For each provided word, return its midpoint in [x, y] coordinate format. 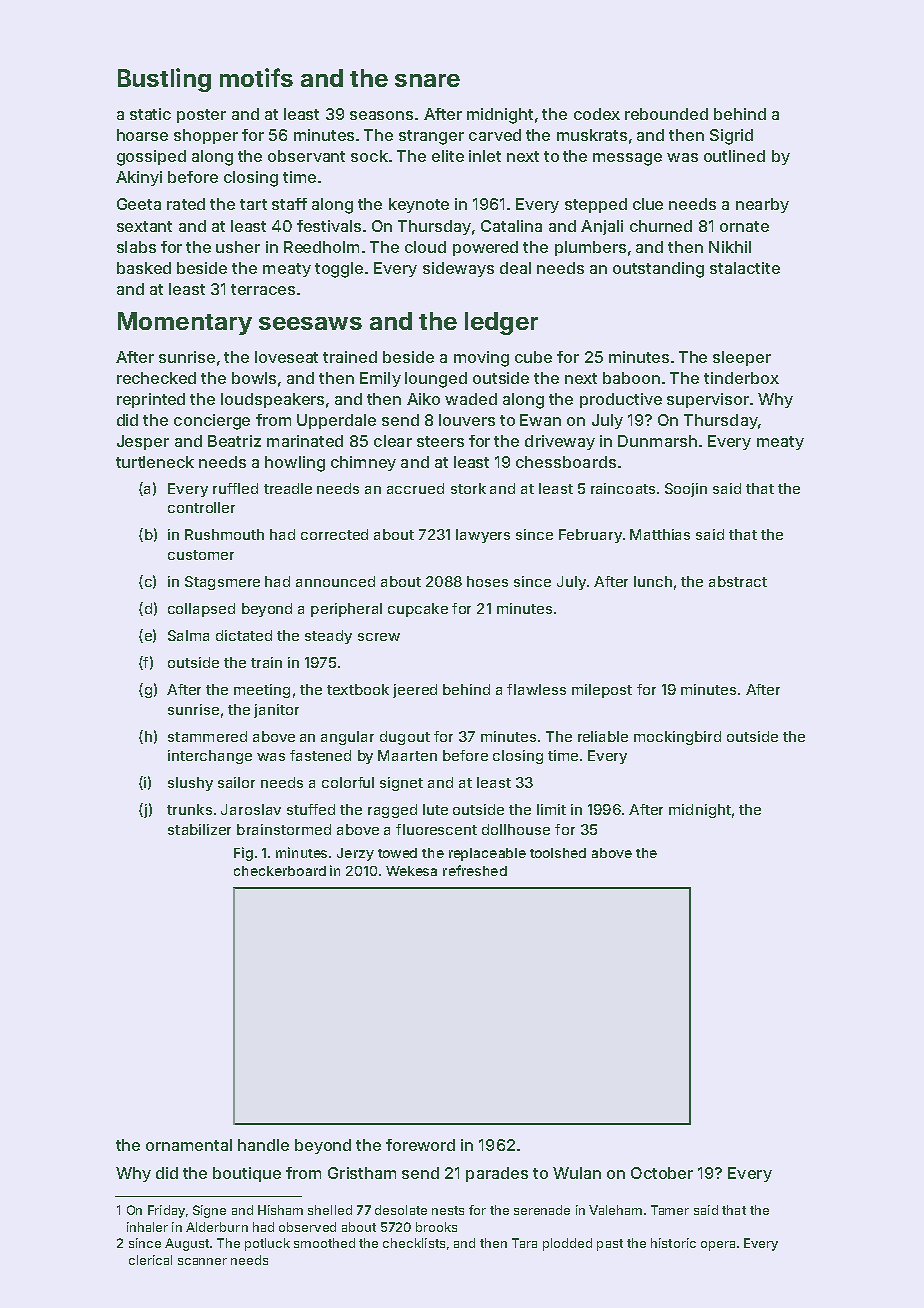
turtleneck [155, 462]
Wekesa [411, 871]
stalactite [745, 268]
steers [440, 441]
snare [427, 80]
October [662, 1173]
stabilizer [199, 829]
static [150, 114]
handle [263, 1145]
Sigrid [731, 137]
